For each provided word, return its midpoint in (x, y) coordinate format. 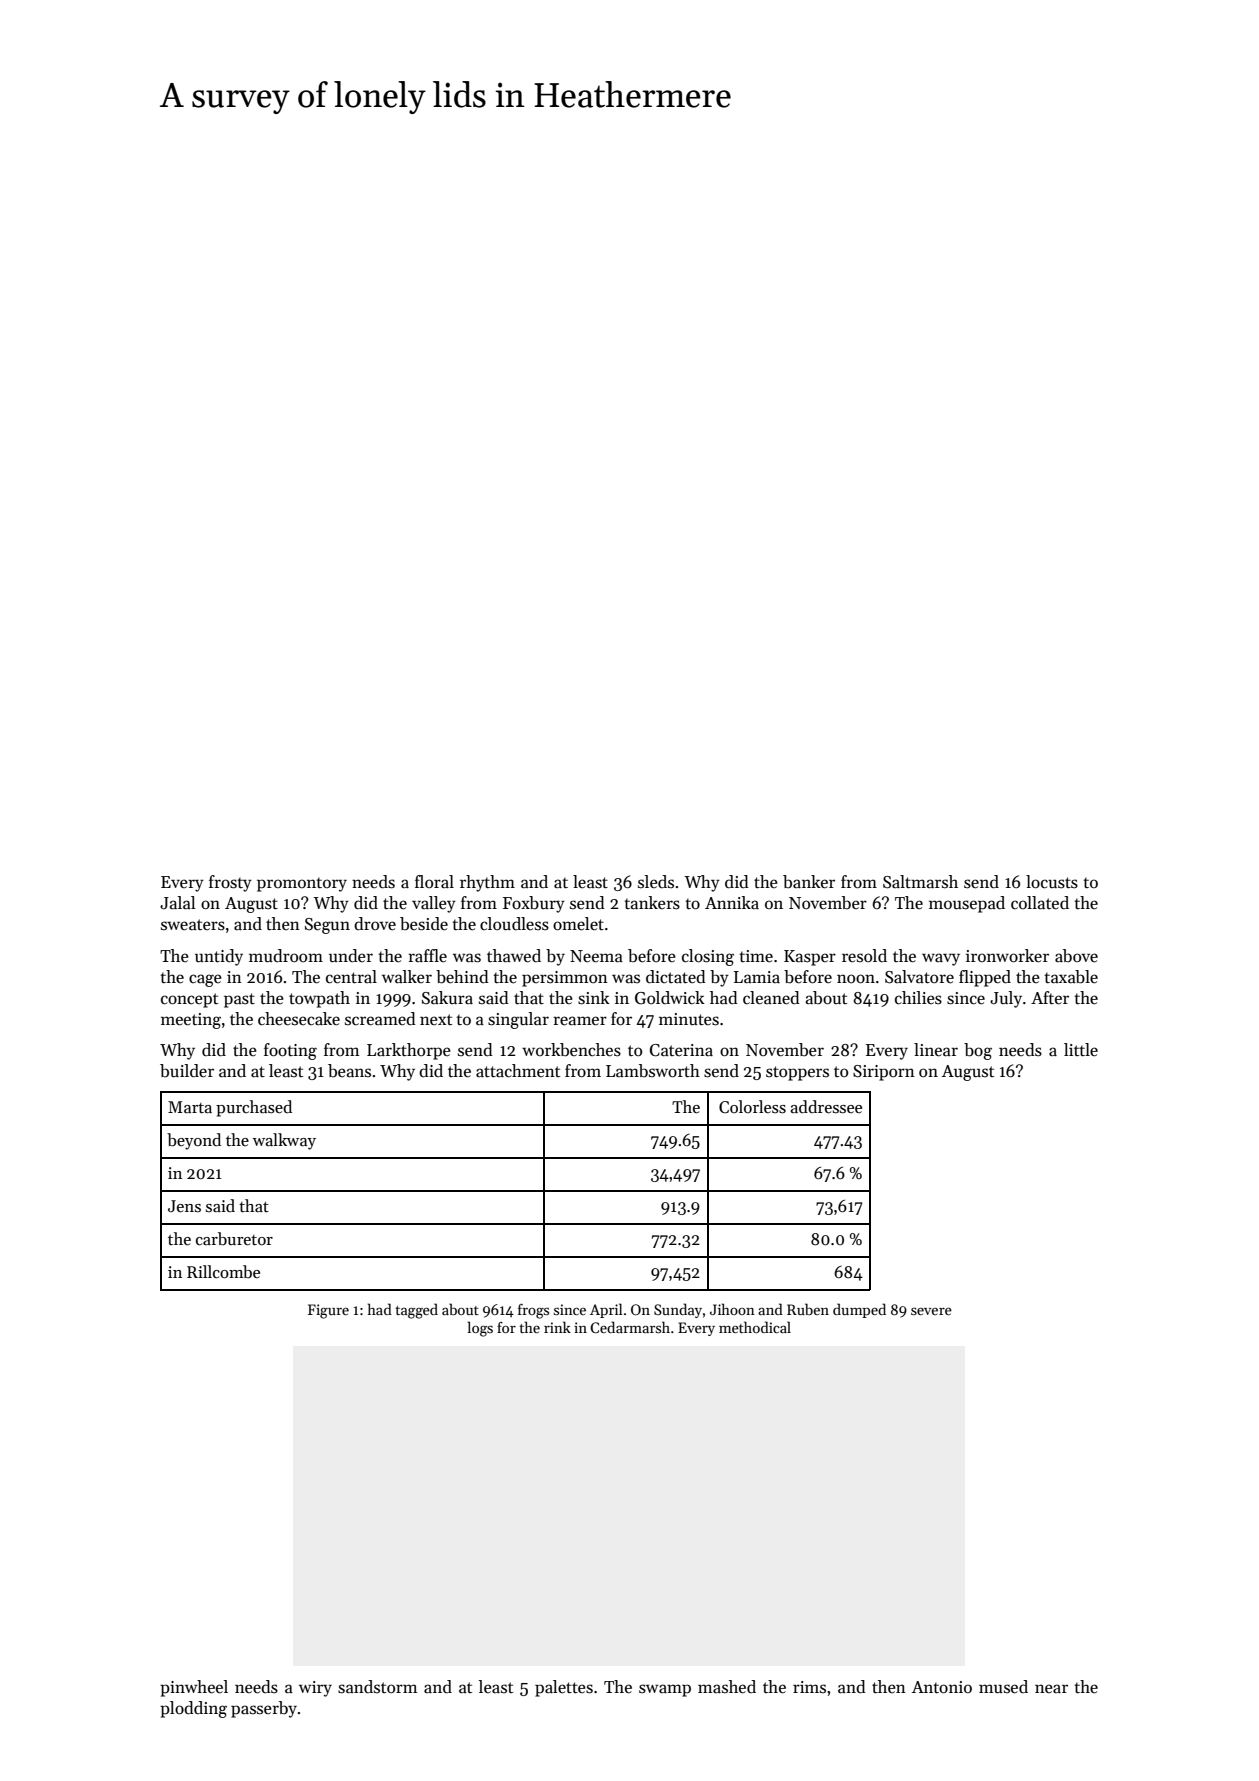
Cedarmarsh (630, 1327)
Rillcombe (223, 1272)
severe (931, 1311)
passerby (264, 1709)
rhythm (487, 883)
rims (809, 1687)
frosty (230, 883)
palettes (564, 1688)
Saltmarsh (920, 882)
